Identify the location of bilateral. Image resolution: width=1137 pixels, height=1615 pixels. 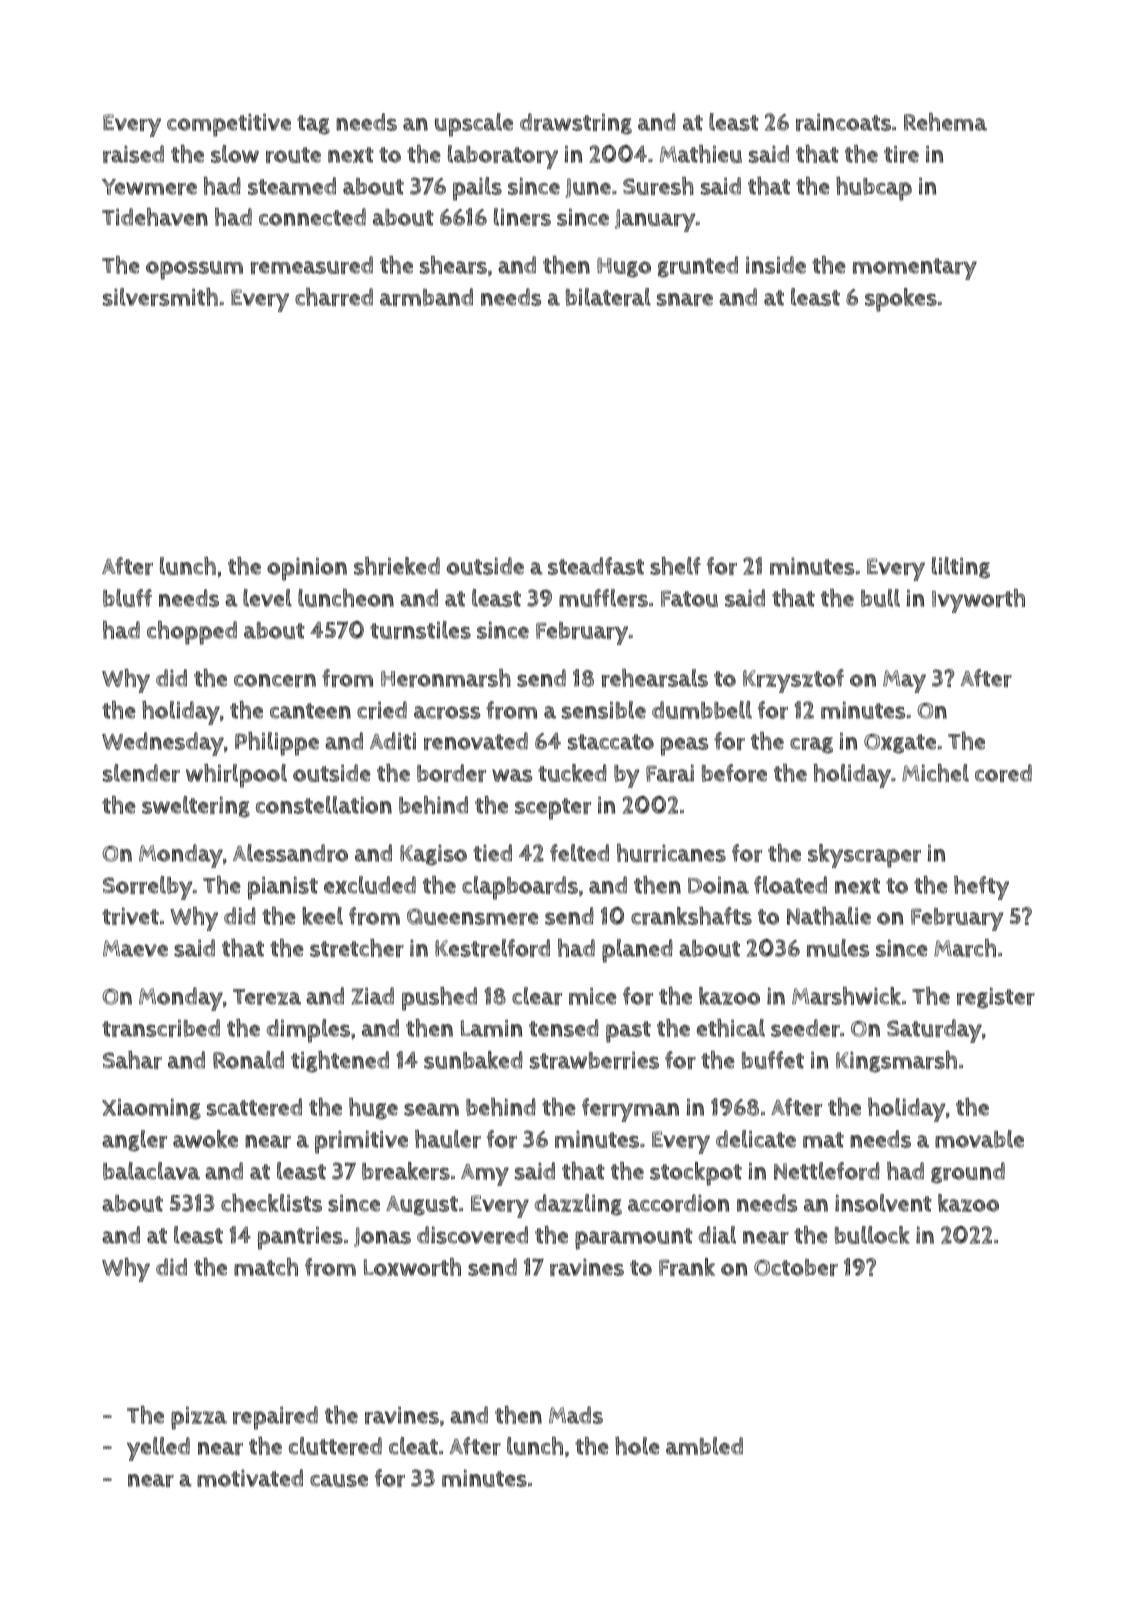
(608, 297).
